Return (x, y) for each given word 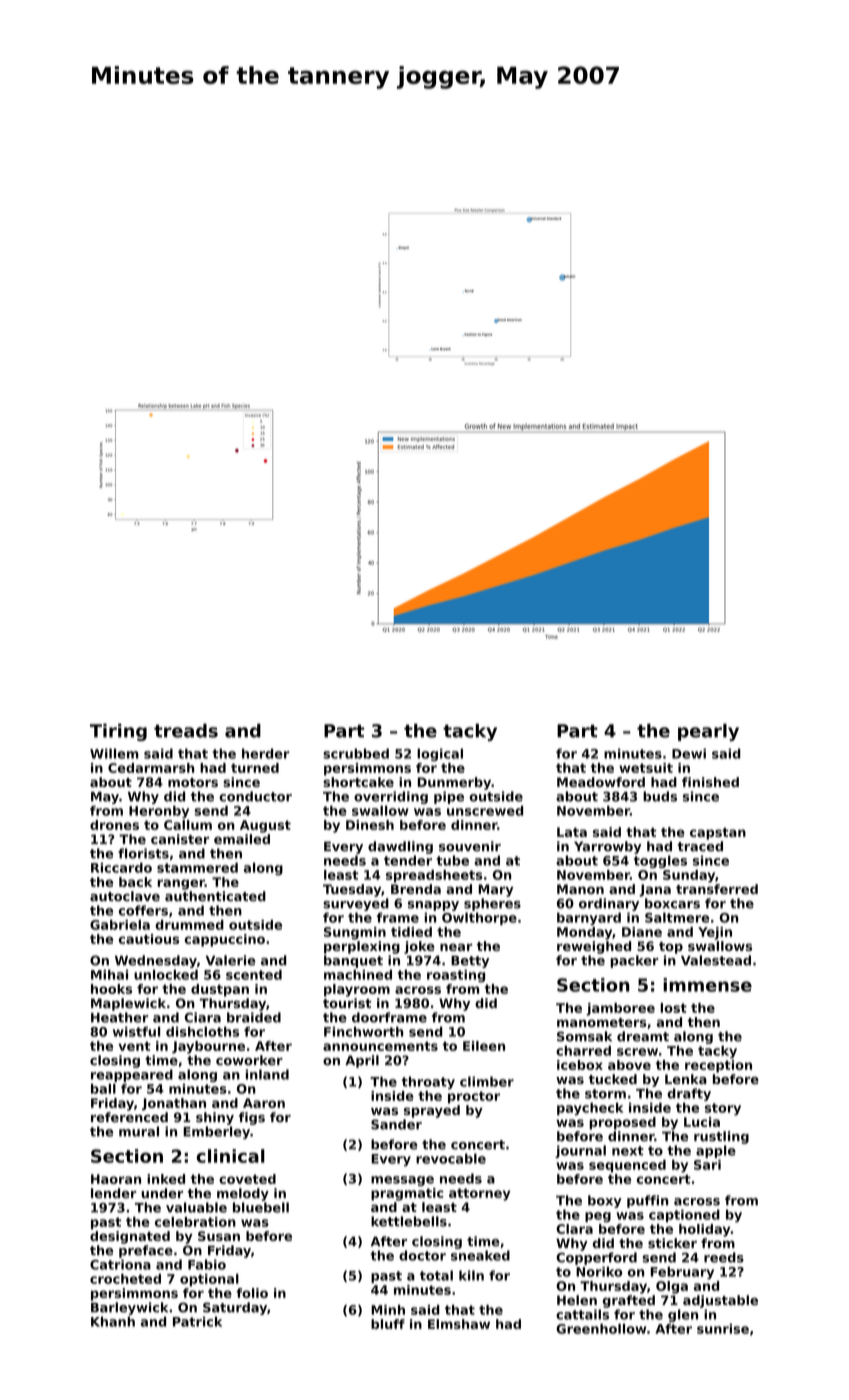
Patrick (197, 1321)
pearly (708, 732)
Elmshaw (459, 1324)
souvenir (470, 846)
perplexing (362, 947)
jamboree (620, 1009)
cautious (149, 939)
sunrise (723, 1329)
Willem (114, 753)
